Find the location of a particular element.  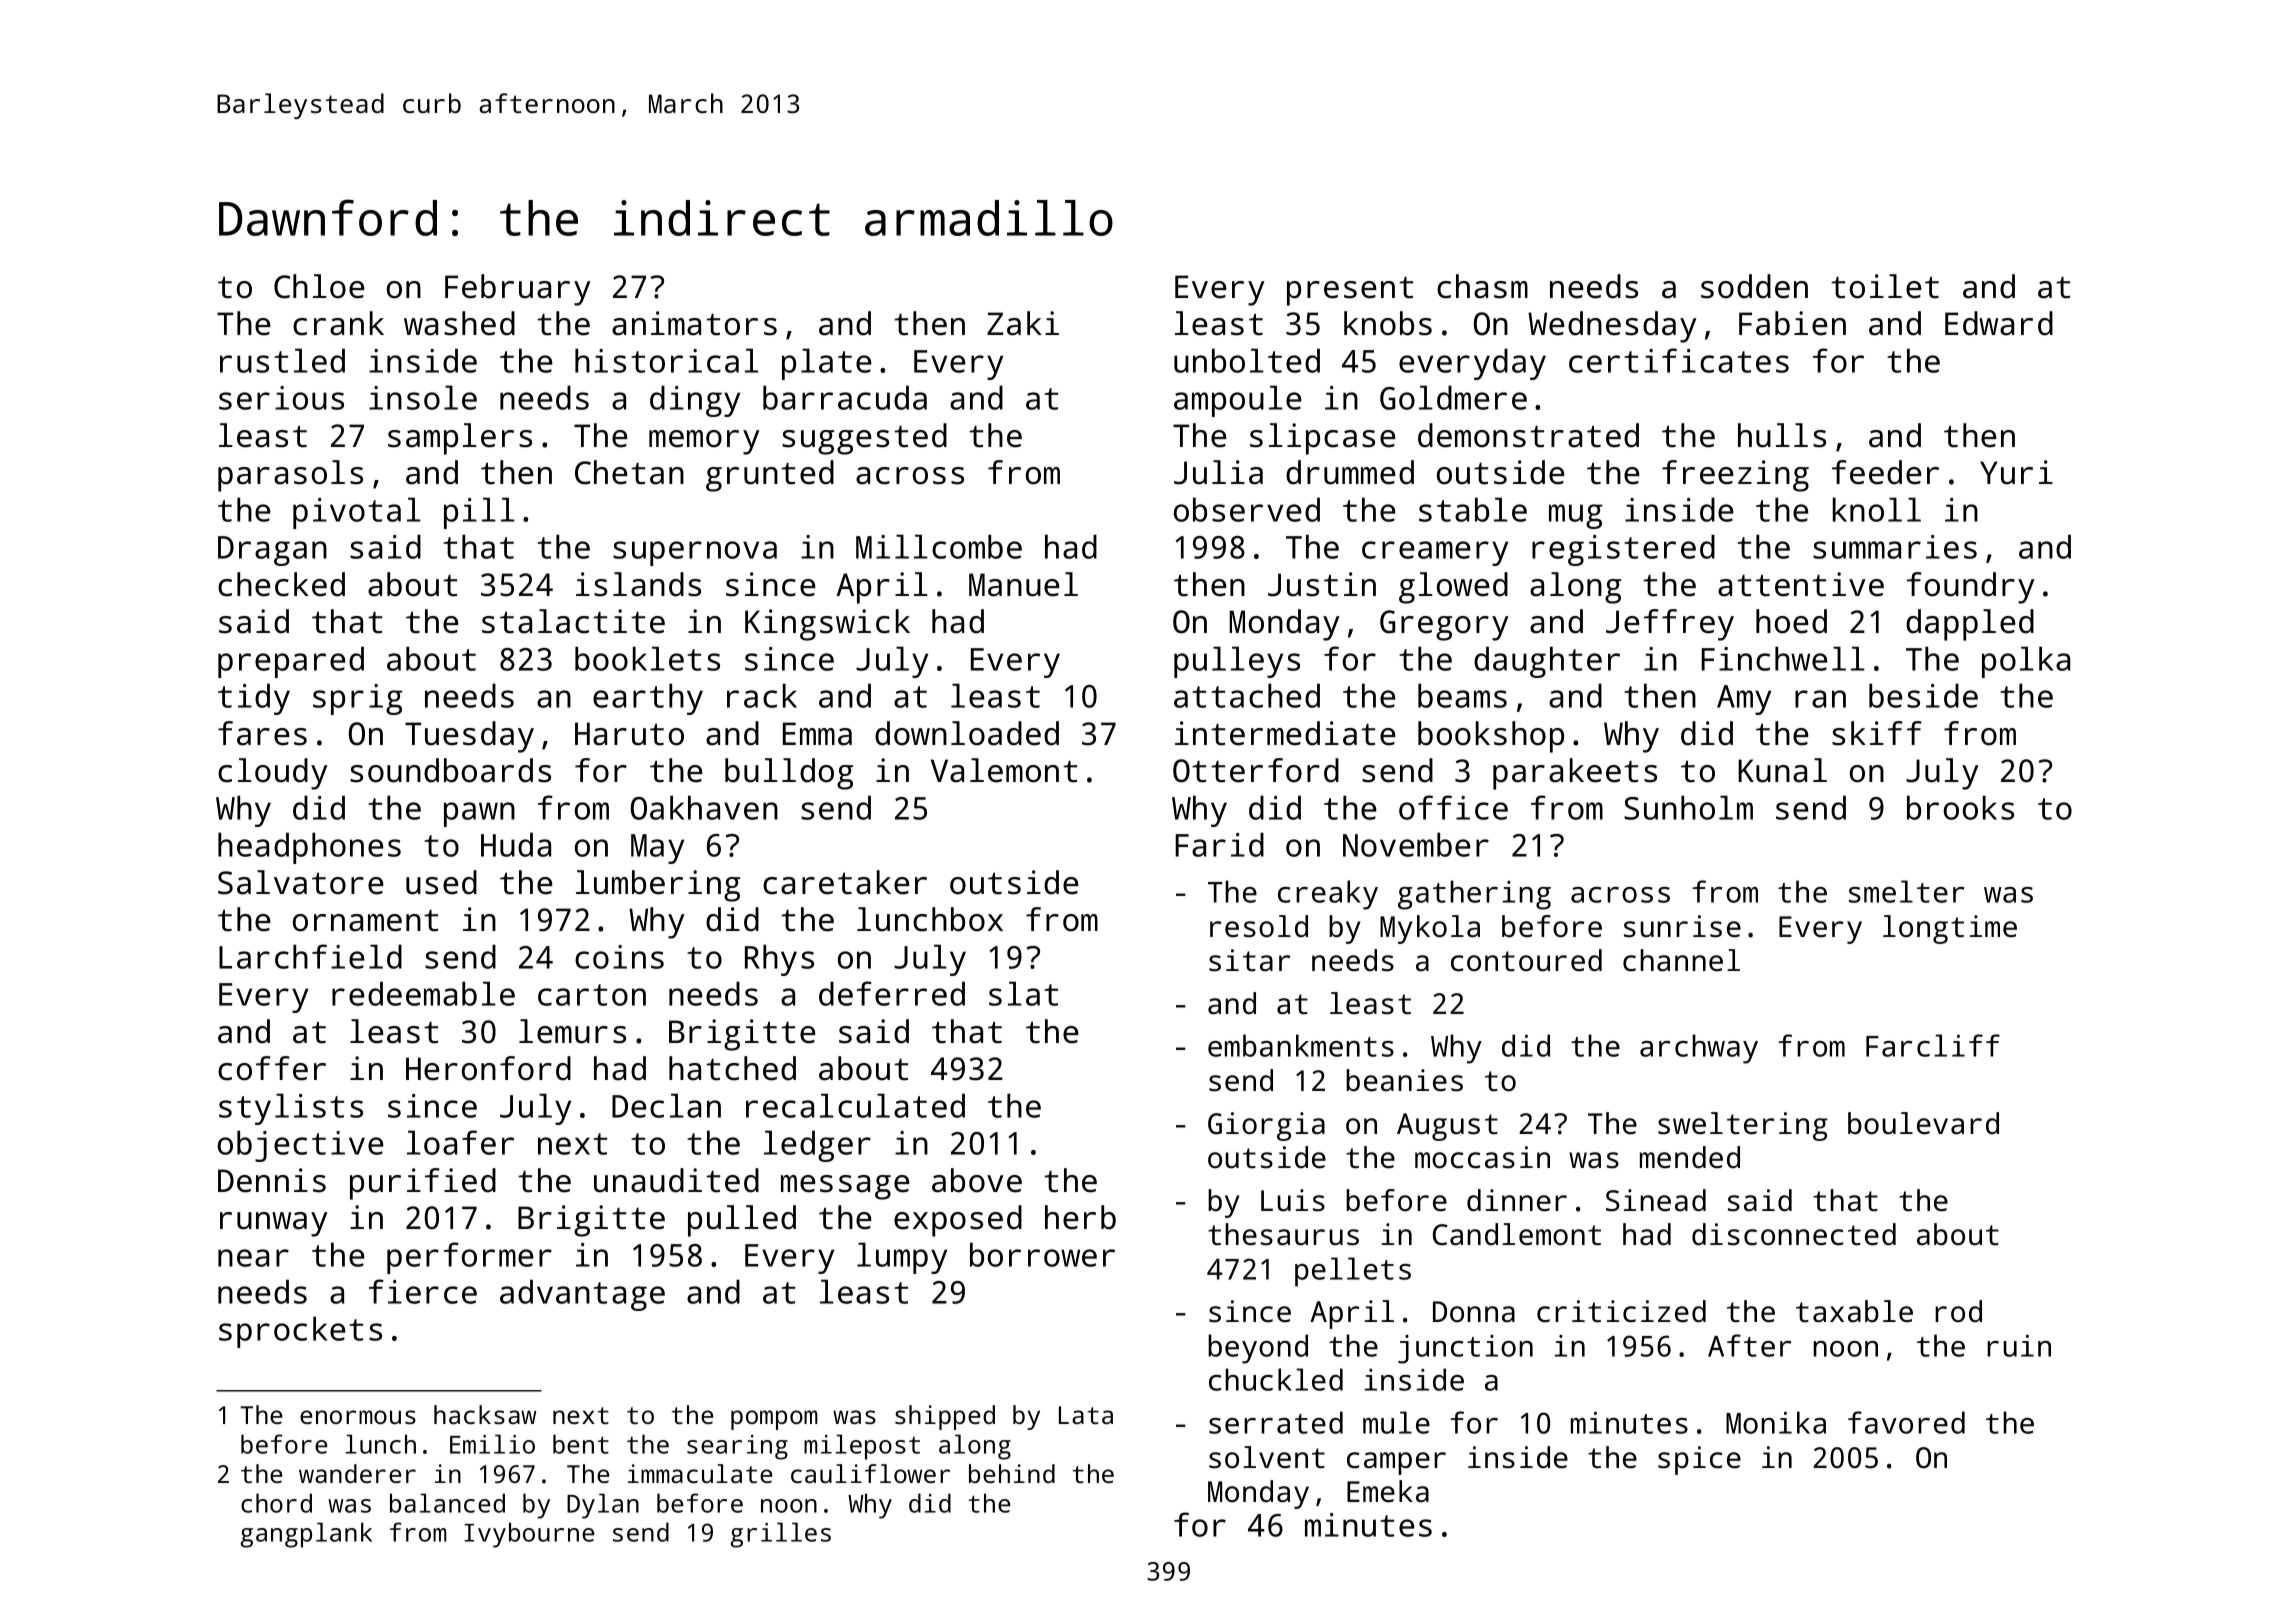

immaculate is located at coordinates (700, 1473).
